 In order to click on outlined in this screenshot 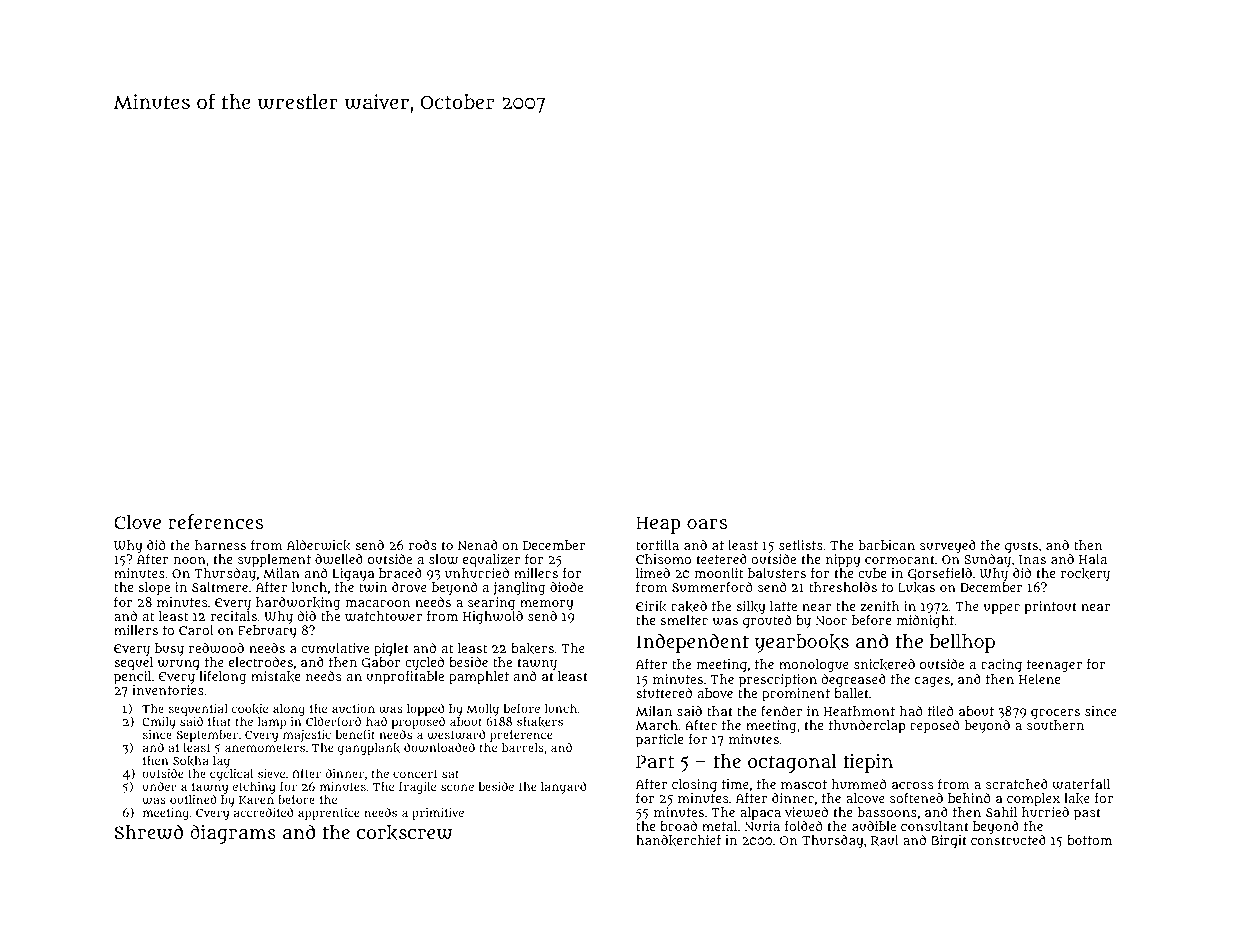, I will do `click(193, 799)`.
